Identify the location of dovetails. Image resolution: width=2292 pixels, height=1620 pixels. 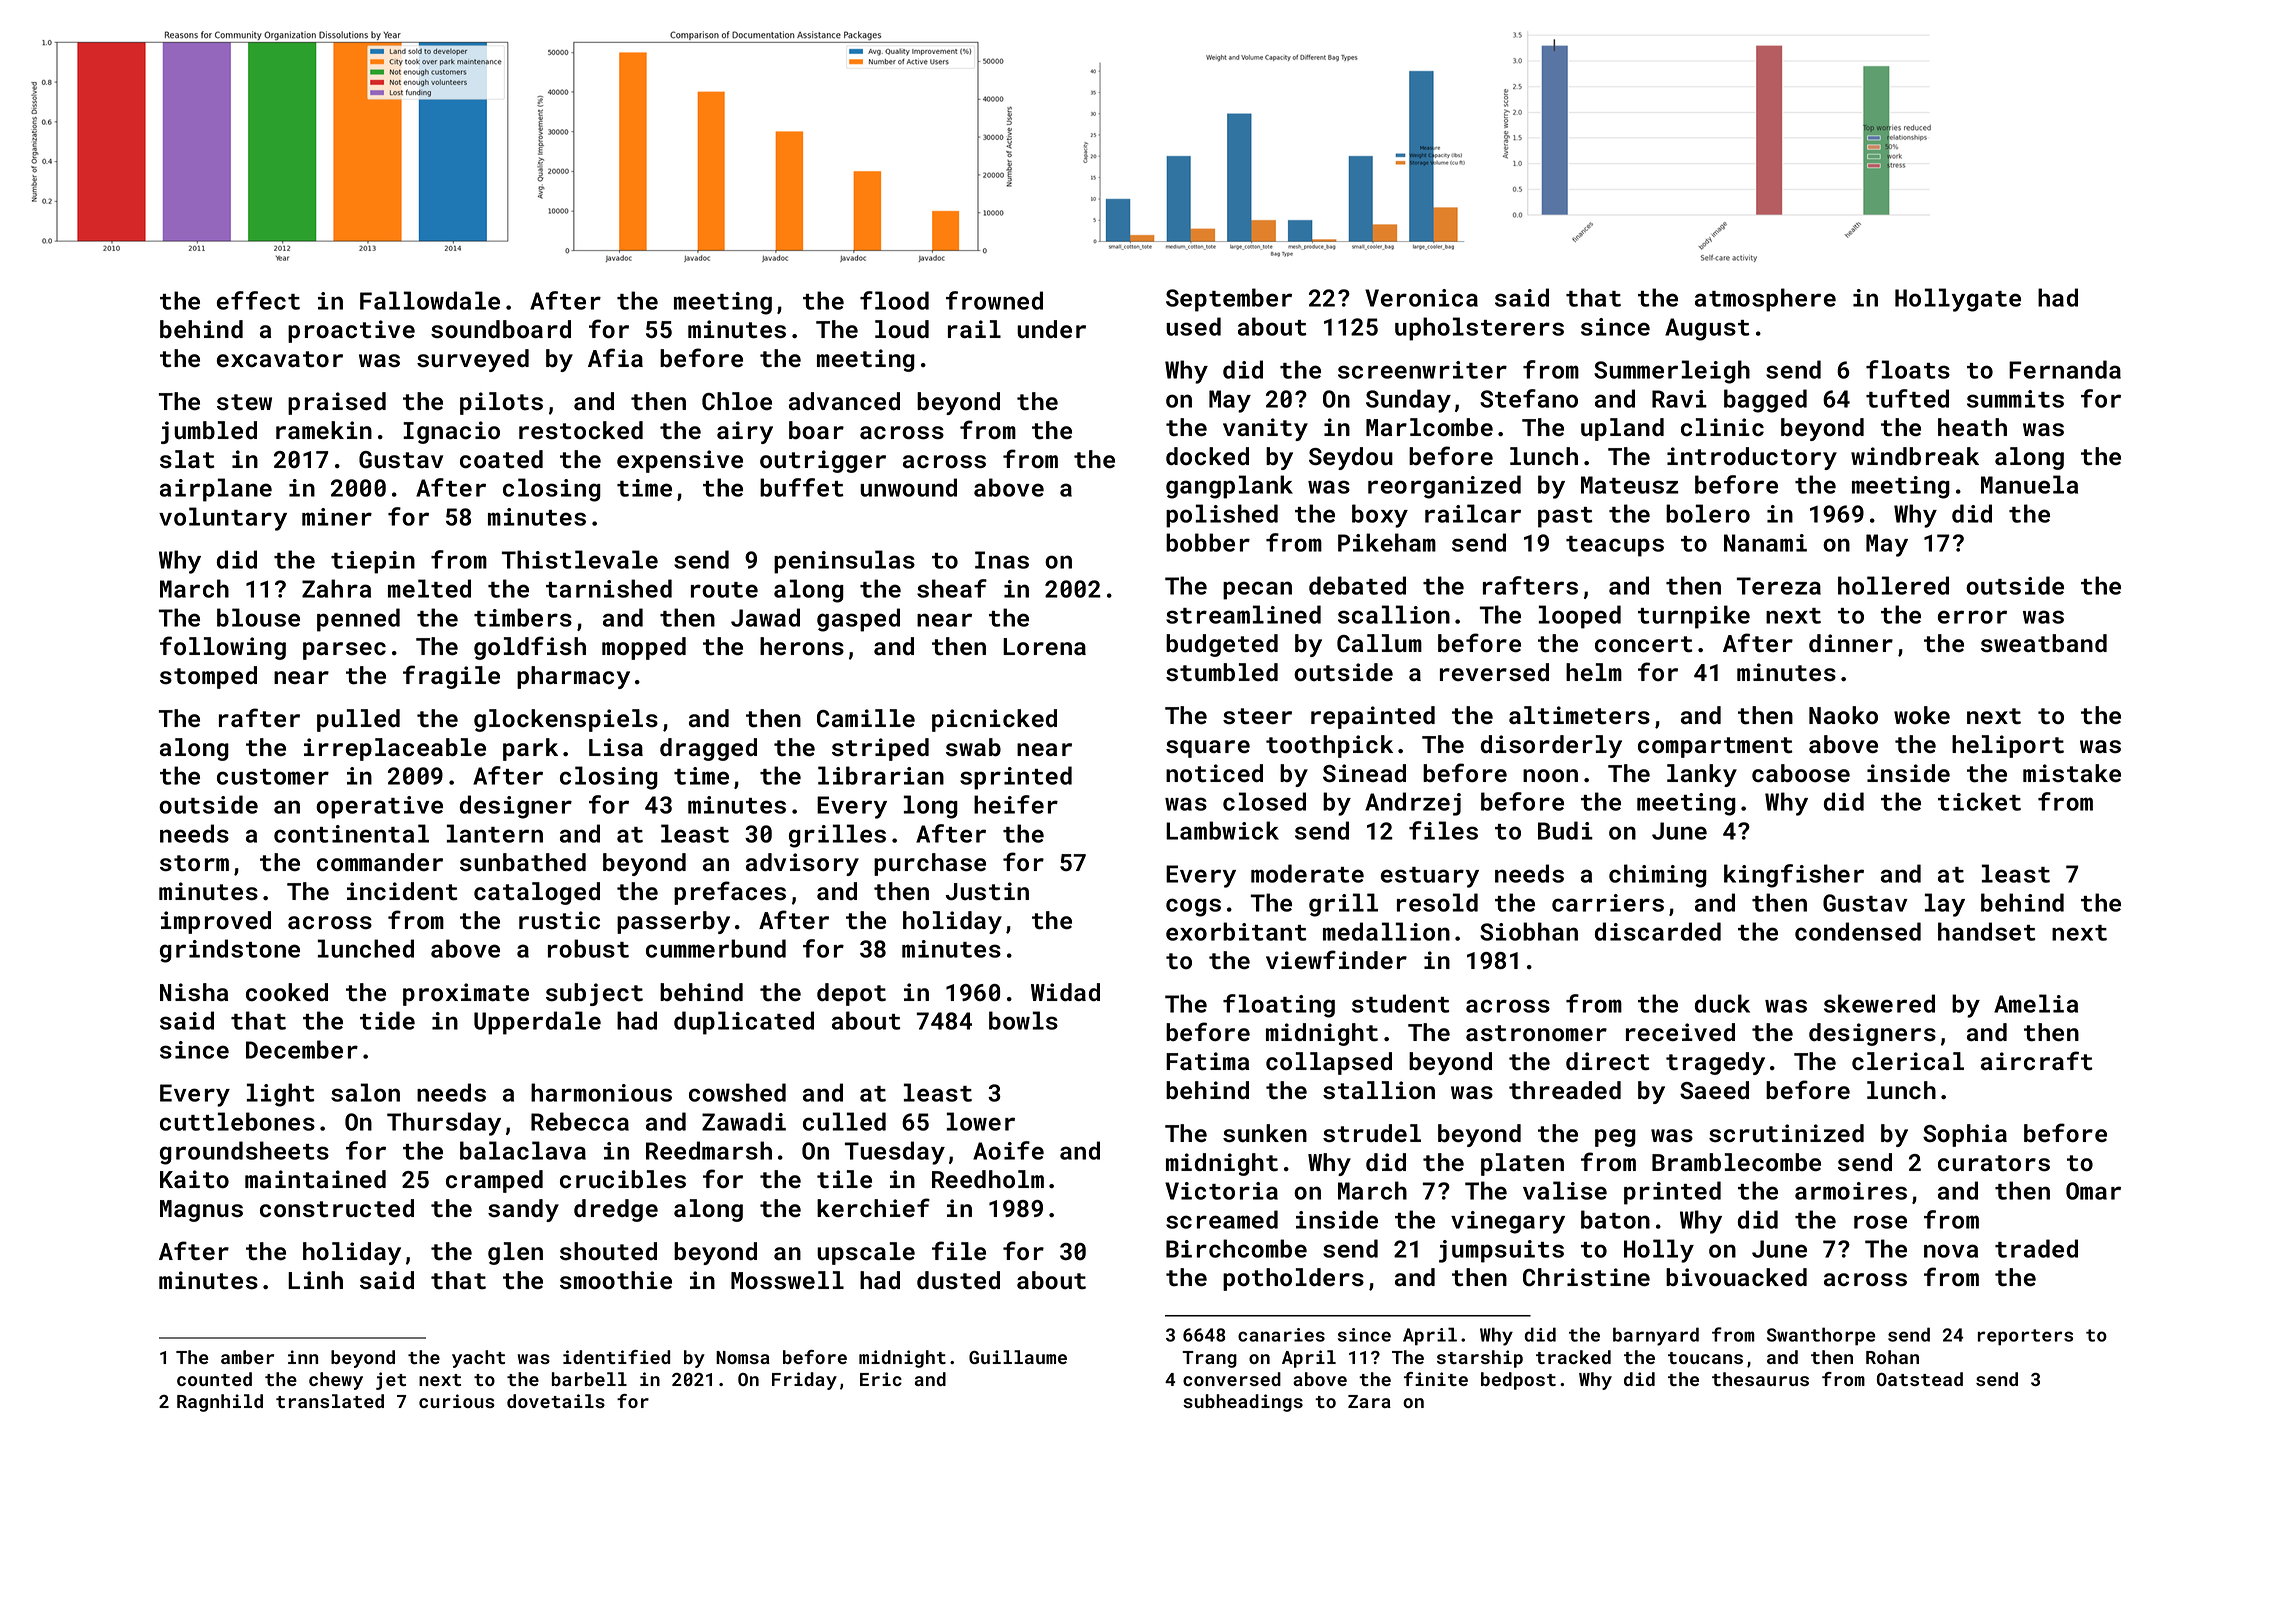
(556, 1401).
